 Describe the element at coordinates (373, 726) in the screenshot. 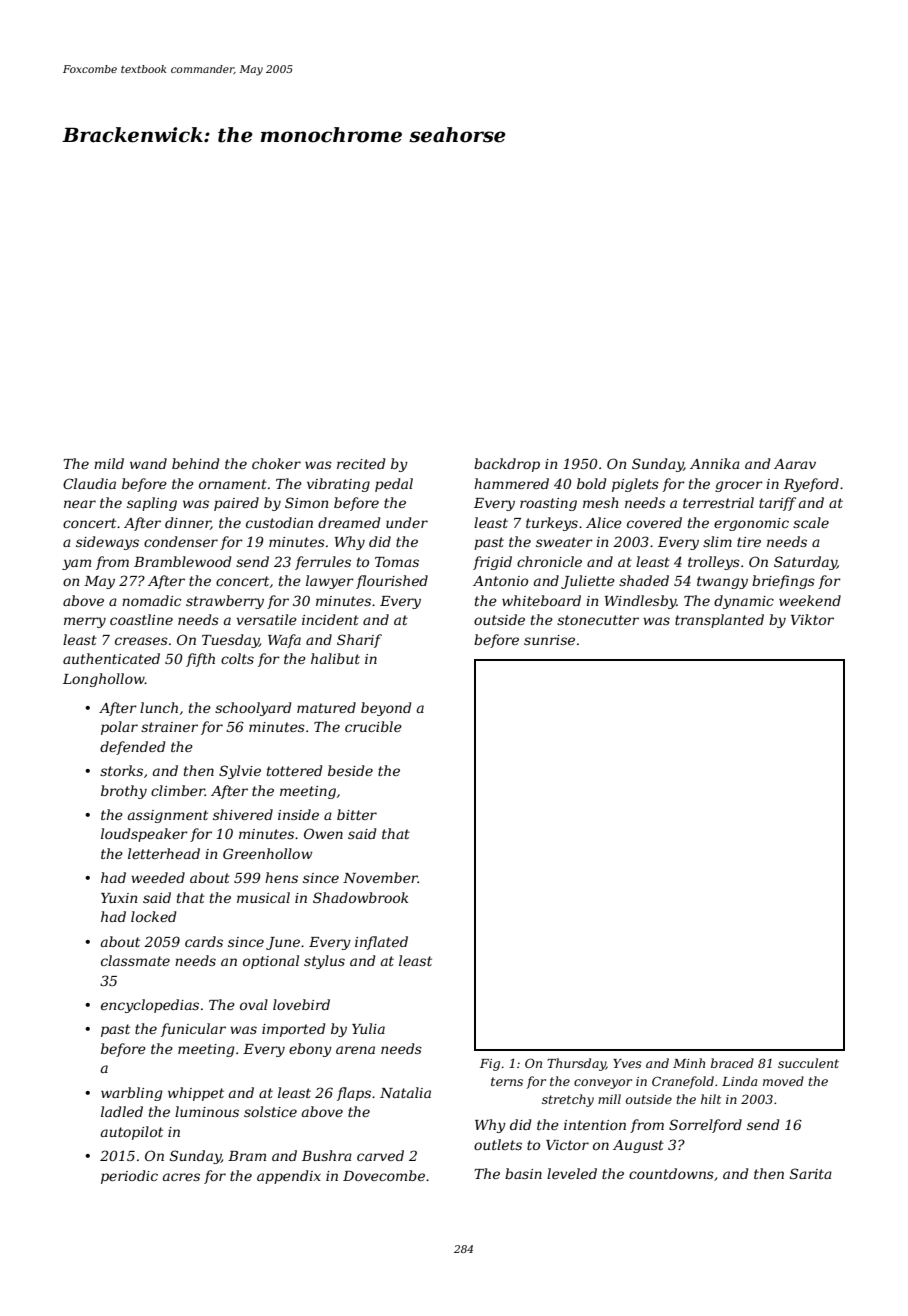

I see `crucible` at that location.
